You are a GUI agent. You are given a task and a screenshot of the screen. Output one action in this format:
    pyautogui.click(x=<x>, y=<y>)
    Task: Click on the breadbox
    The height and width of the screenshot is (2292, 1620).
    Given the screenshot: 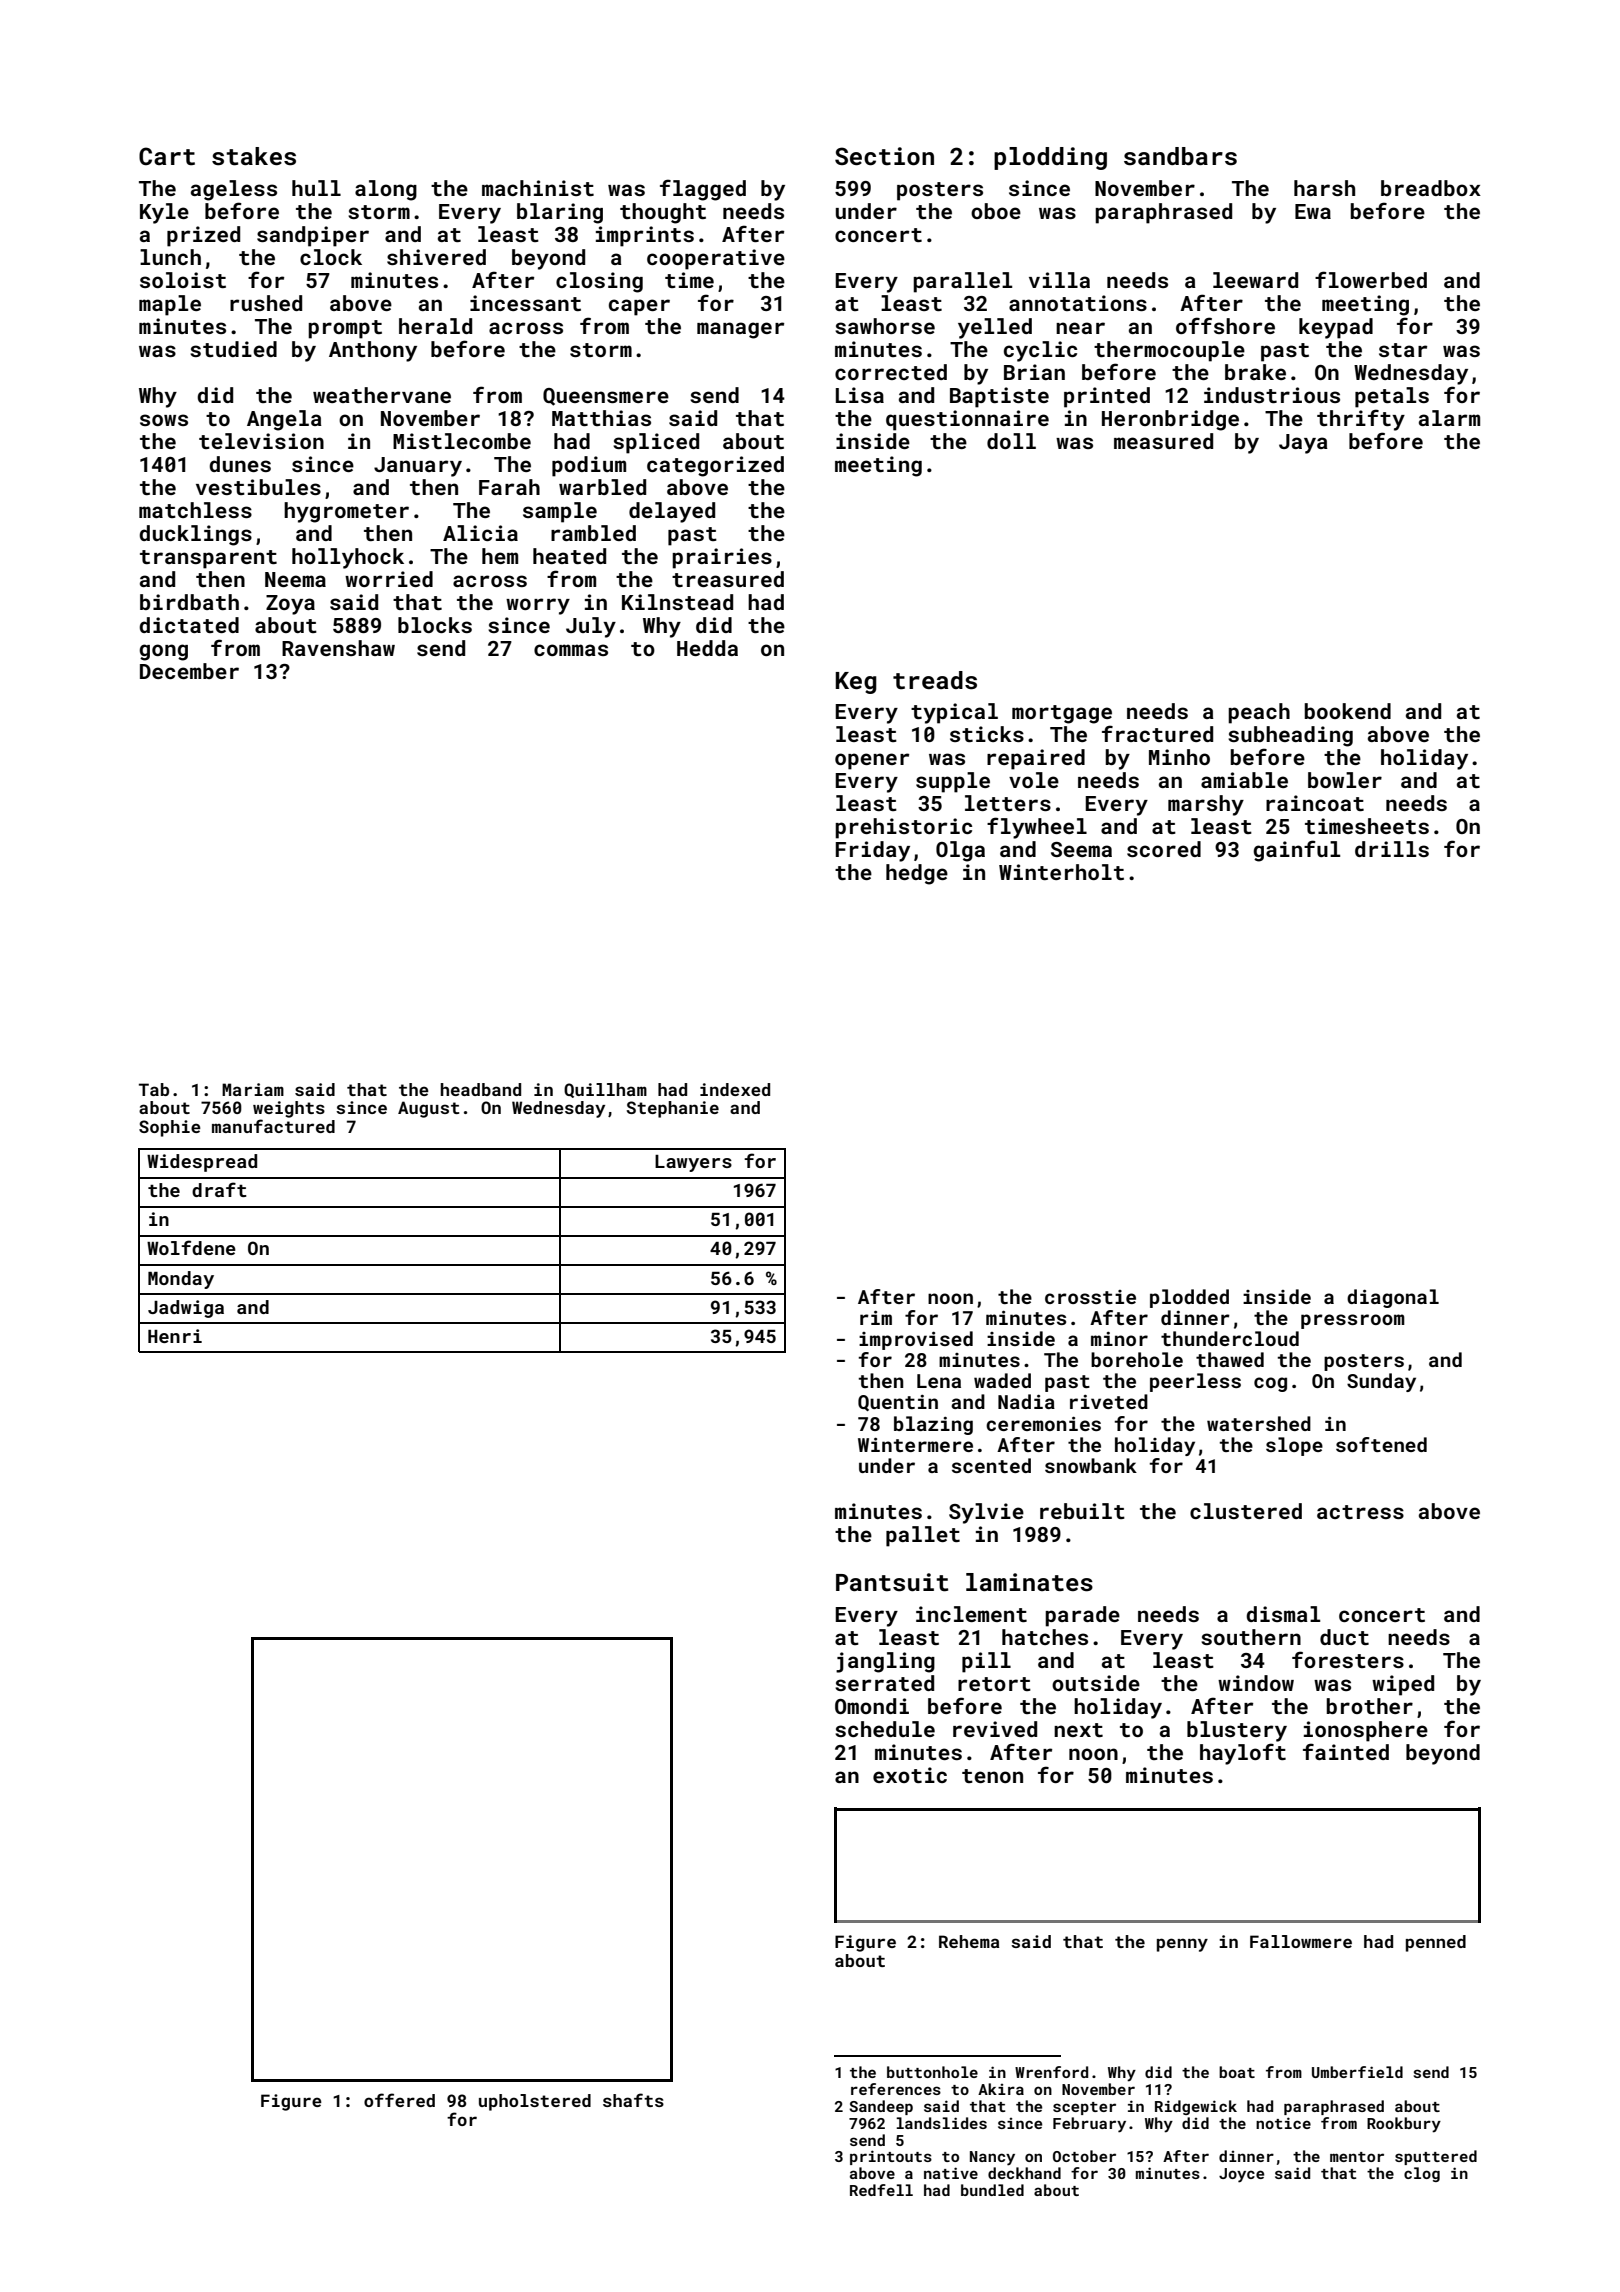 What is the action you would take?
    pyautogui.click(x=1431, y=188)
